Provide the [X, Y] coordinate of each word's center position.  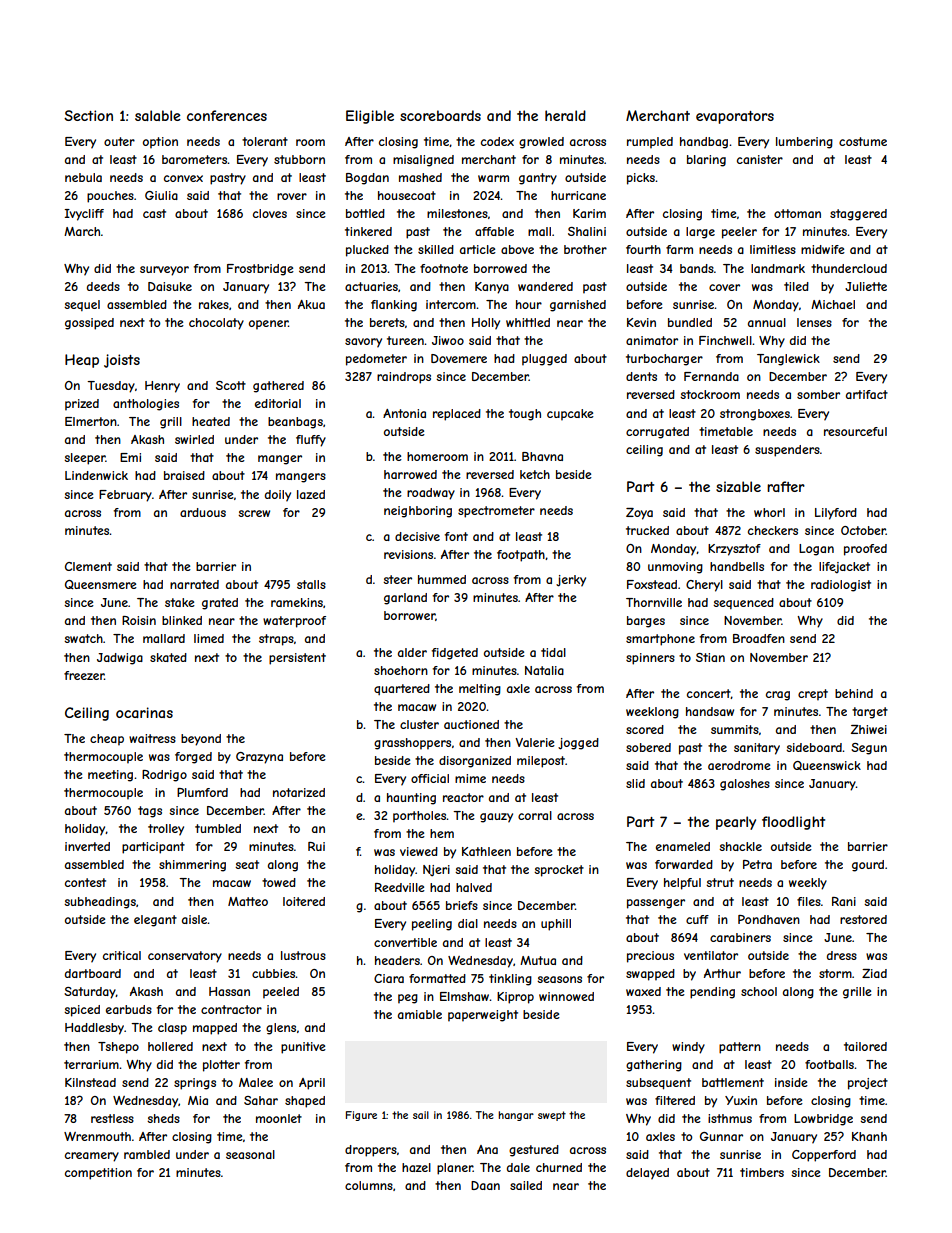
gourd [868, 866]
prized [82, 405]
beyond [201, 740]
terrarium [91, 1064]
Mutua [538, 960]
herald [565, 115]
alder [412, 652]
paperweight [483, 1016]
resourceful [855, 431]
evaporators [735, 117]
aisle [194, 919]
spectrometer [496, 512]
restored [863, 919]
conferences [227, 115]
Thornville [654, 602]
